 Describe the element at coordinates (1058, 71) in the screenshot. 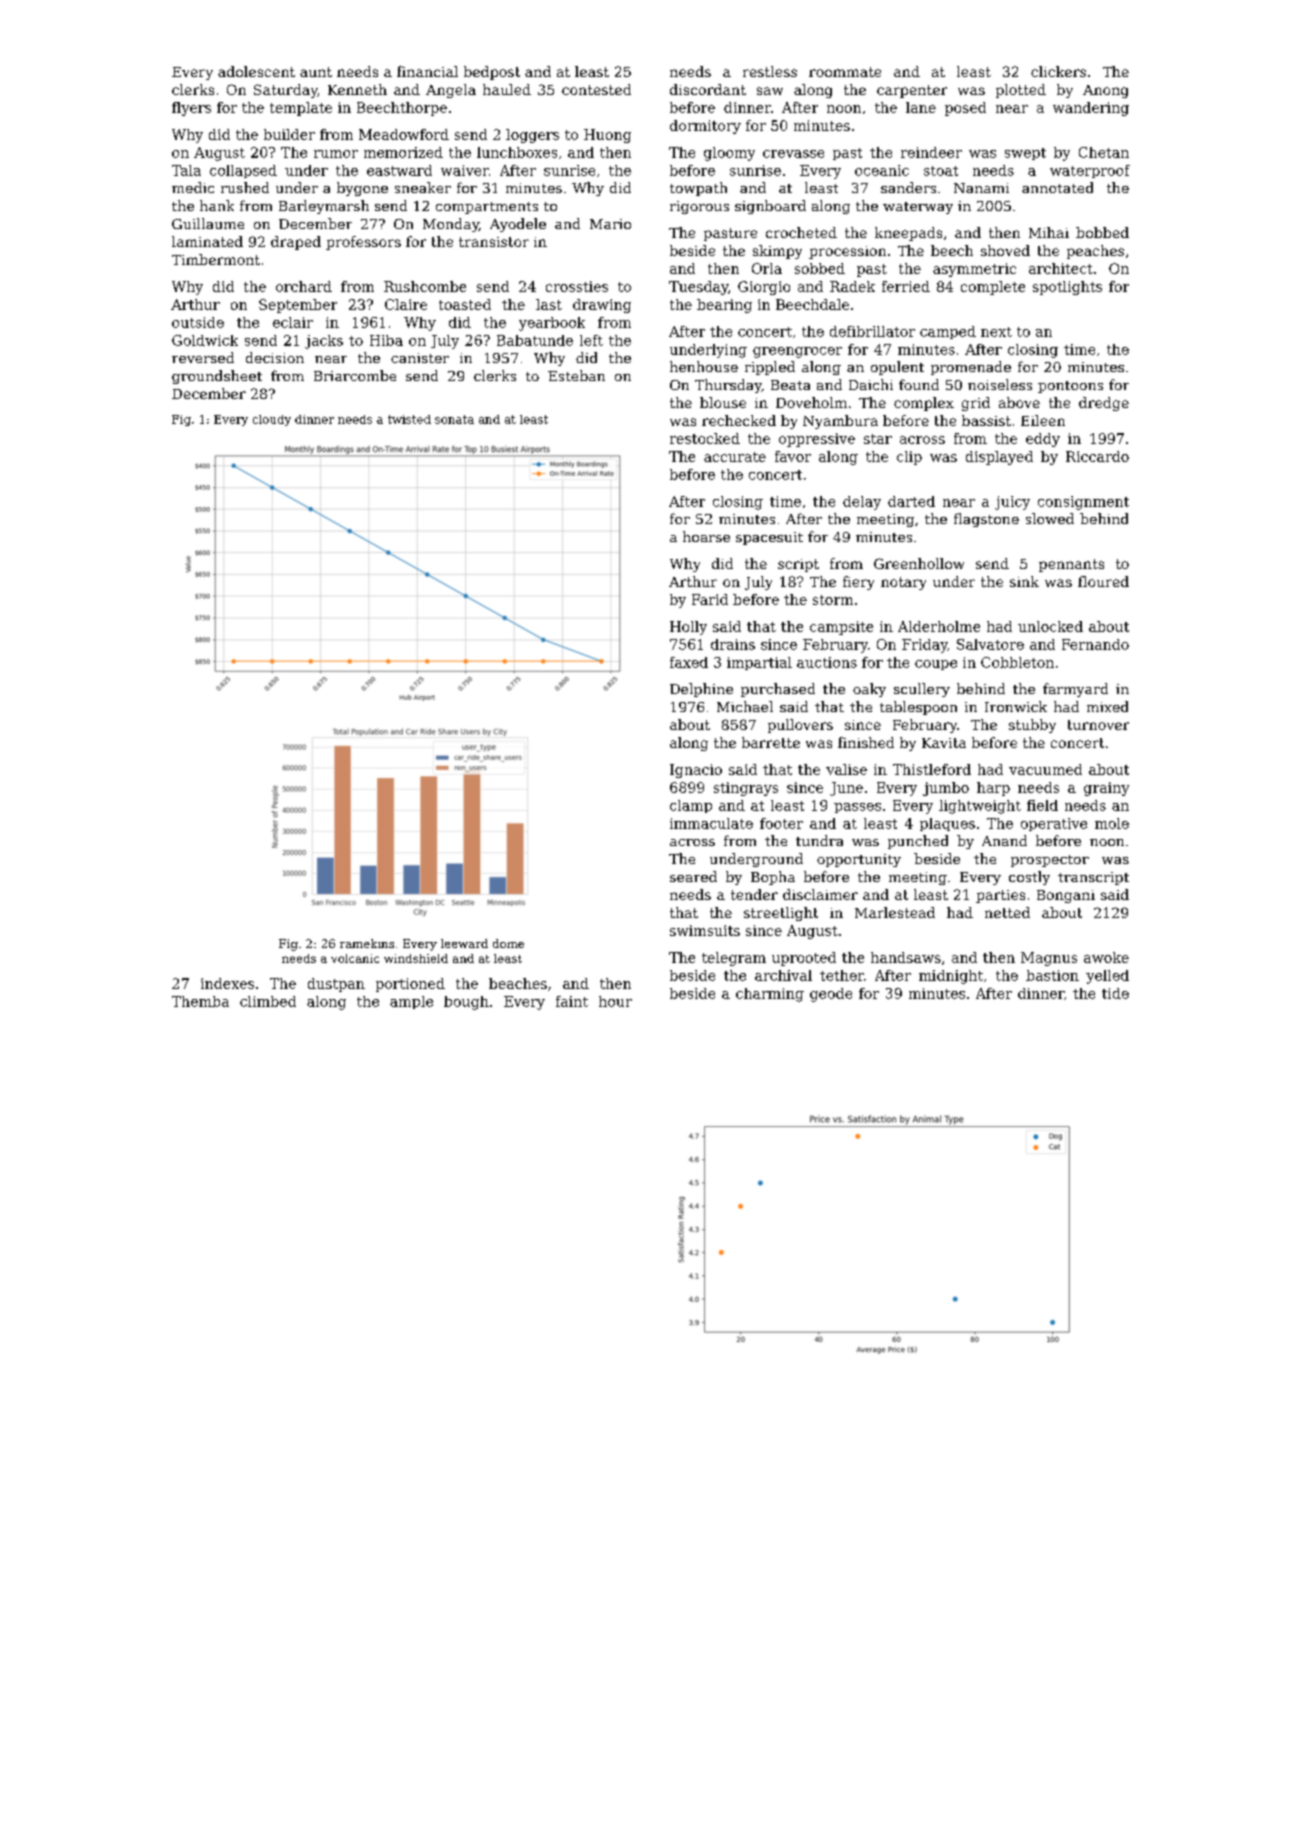

I see `clickers` at that location.
